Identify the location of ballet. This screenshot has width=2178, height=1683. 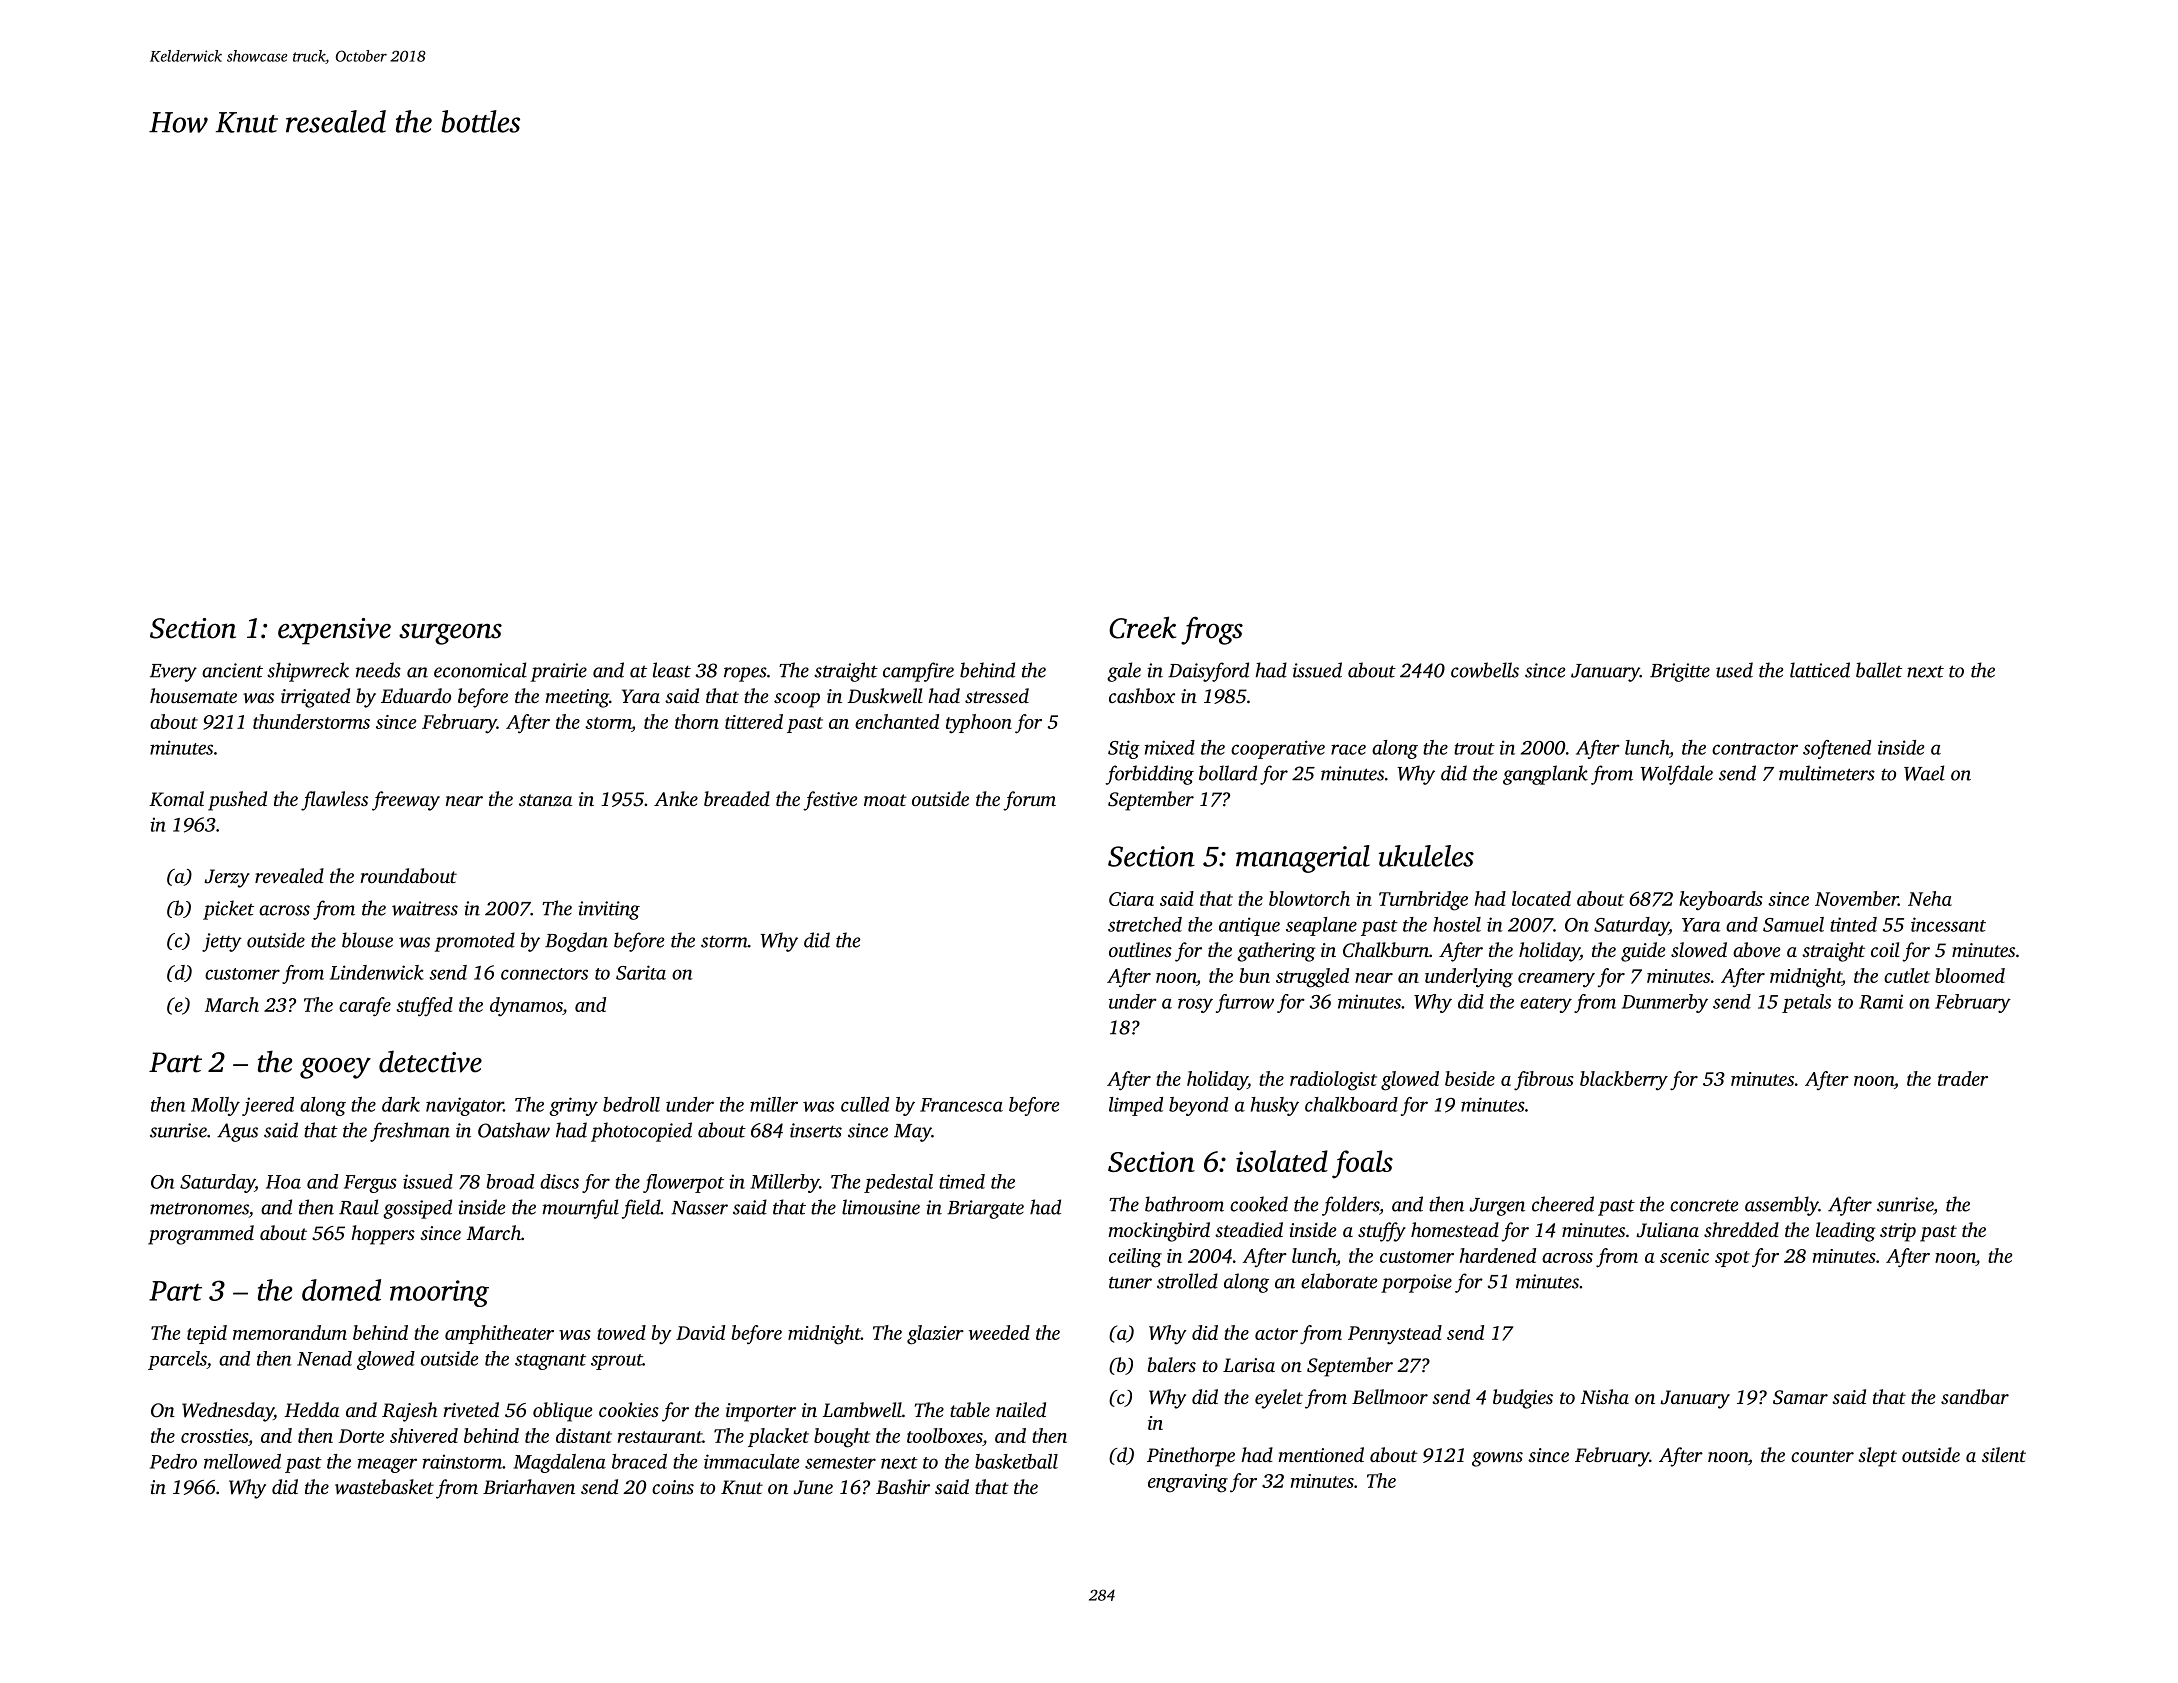
(1879, 670).
